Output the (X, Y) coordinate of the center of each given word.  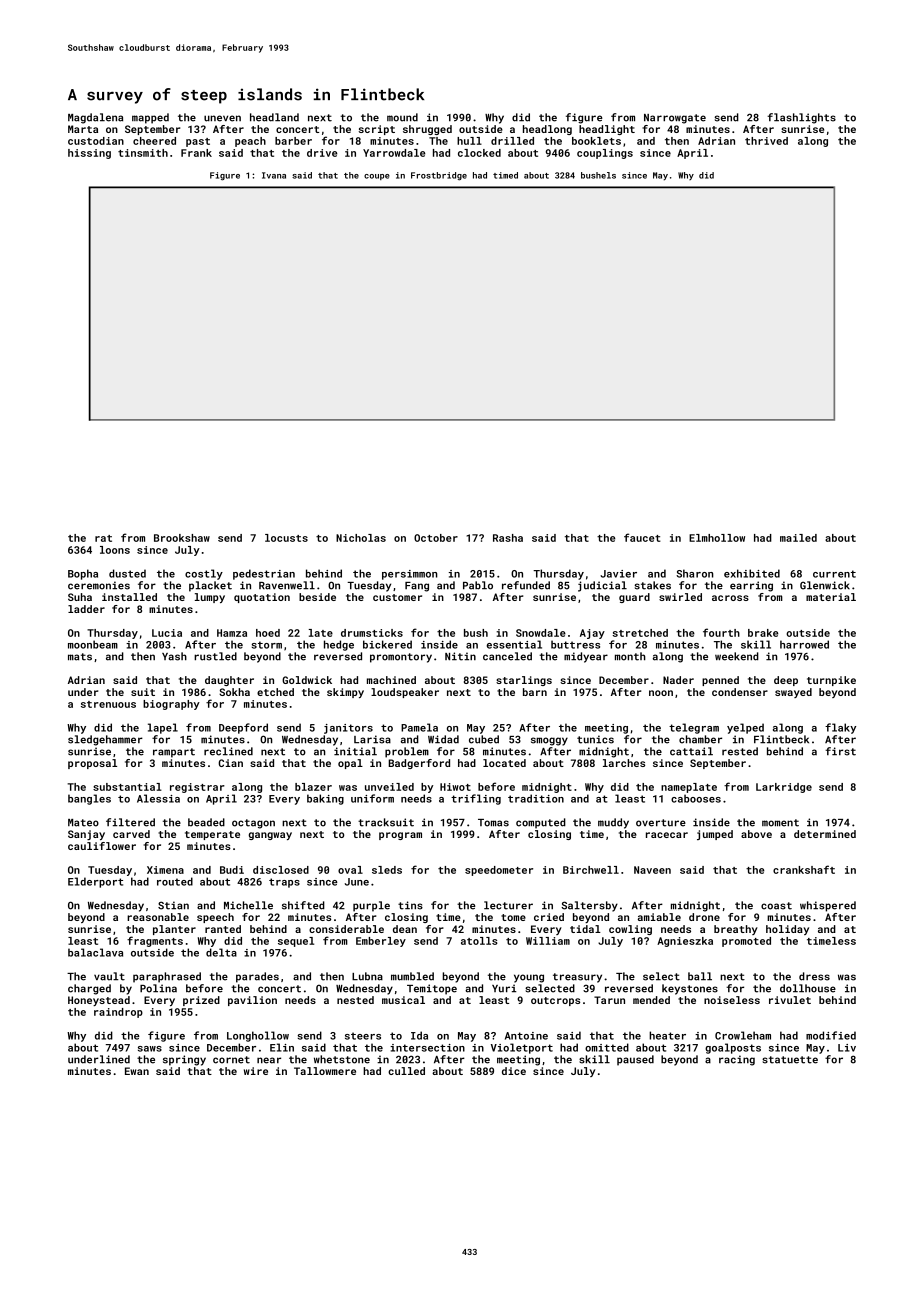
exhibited (752, 573)
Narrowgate (675, 119)
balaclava (95, 952)
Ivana (274, 175)
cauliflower (102, 846)
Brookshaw (182, 538)
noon (661, 693)
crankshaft (804, 869)
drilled (512, 141)
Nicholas (361, 538)
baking (325, 799)
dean (405, 929)
